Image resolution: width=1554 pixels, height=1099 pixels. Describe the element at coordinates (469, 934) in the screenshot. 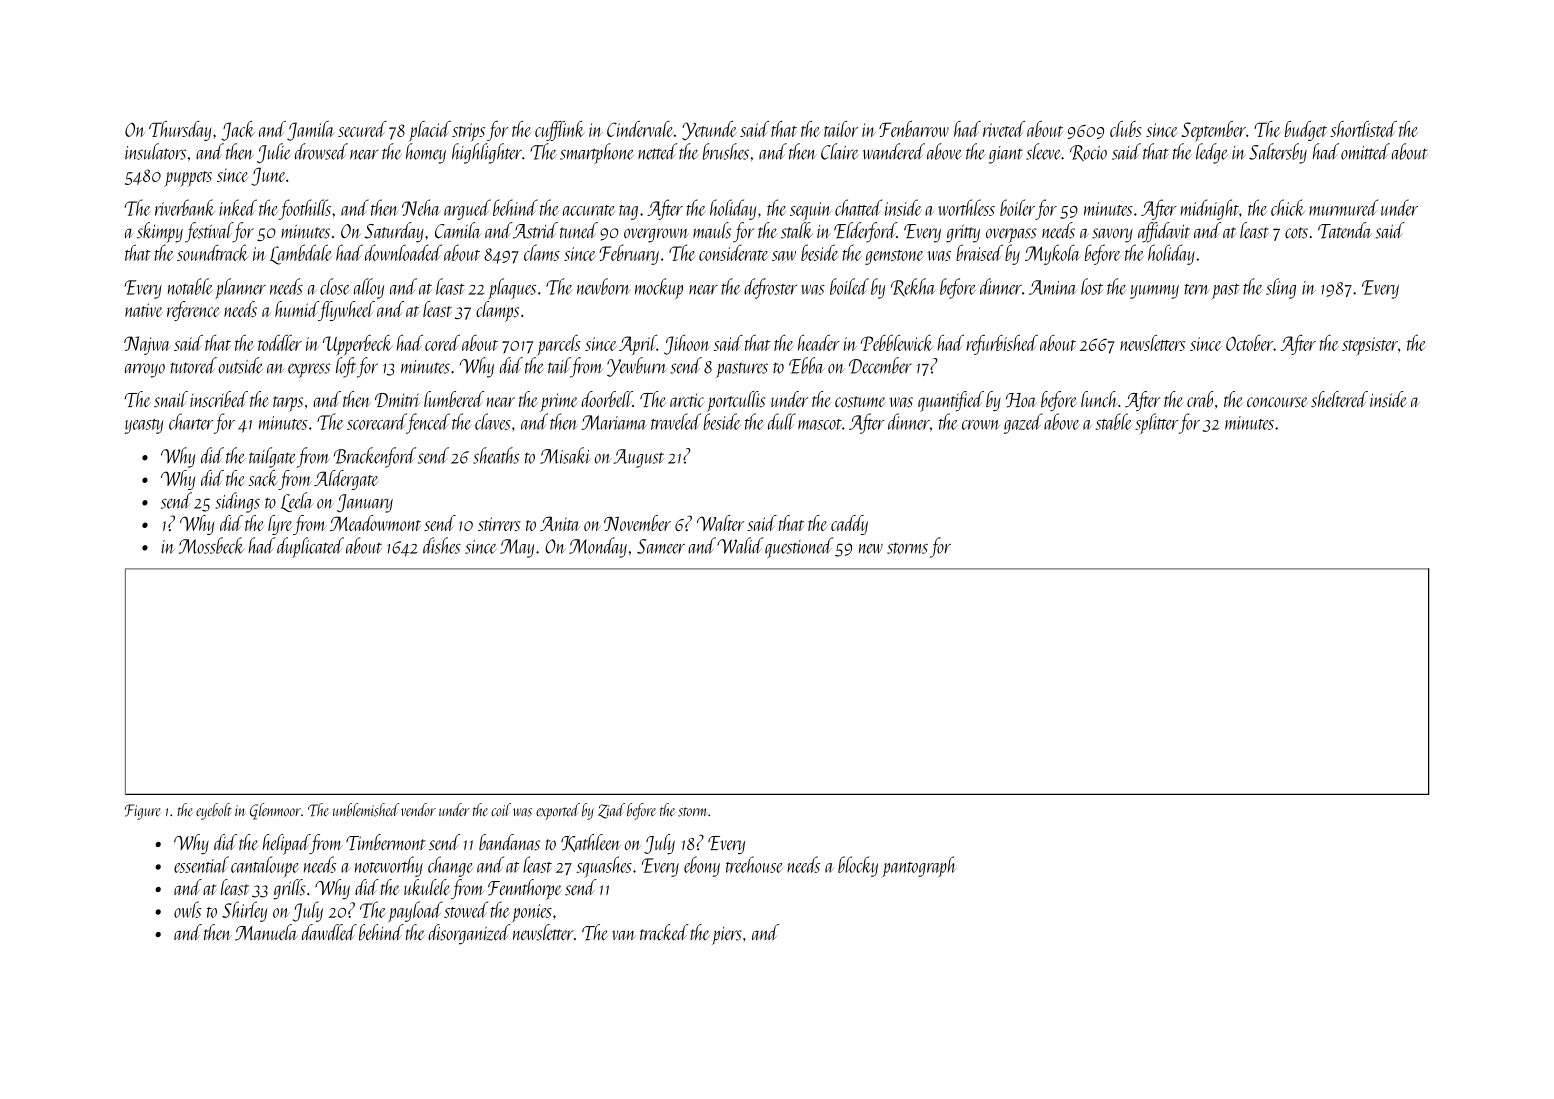

I see `disorganized` at that location.
